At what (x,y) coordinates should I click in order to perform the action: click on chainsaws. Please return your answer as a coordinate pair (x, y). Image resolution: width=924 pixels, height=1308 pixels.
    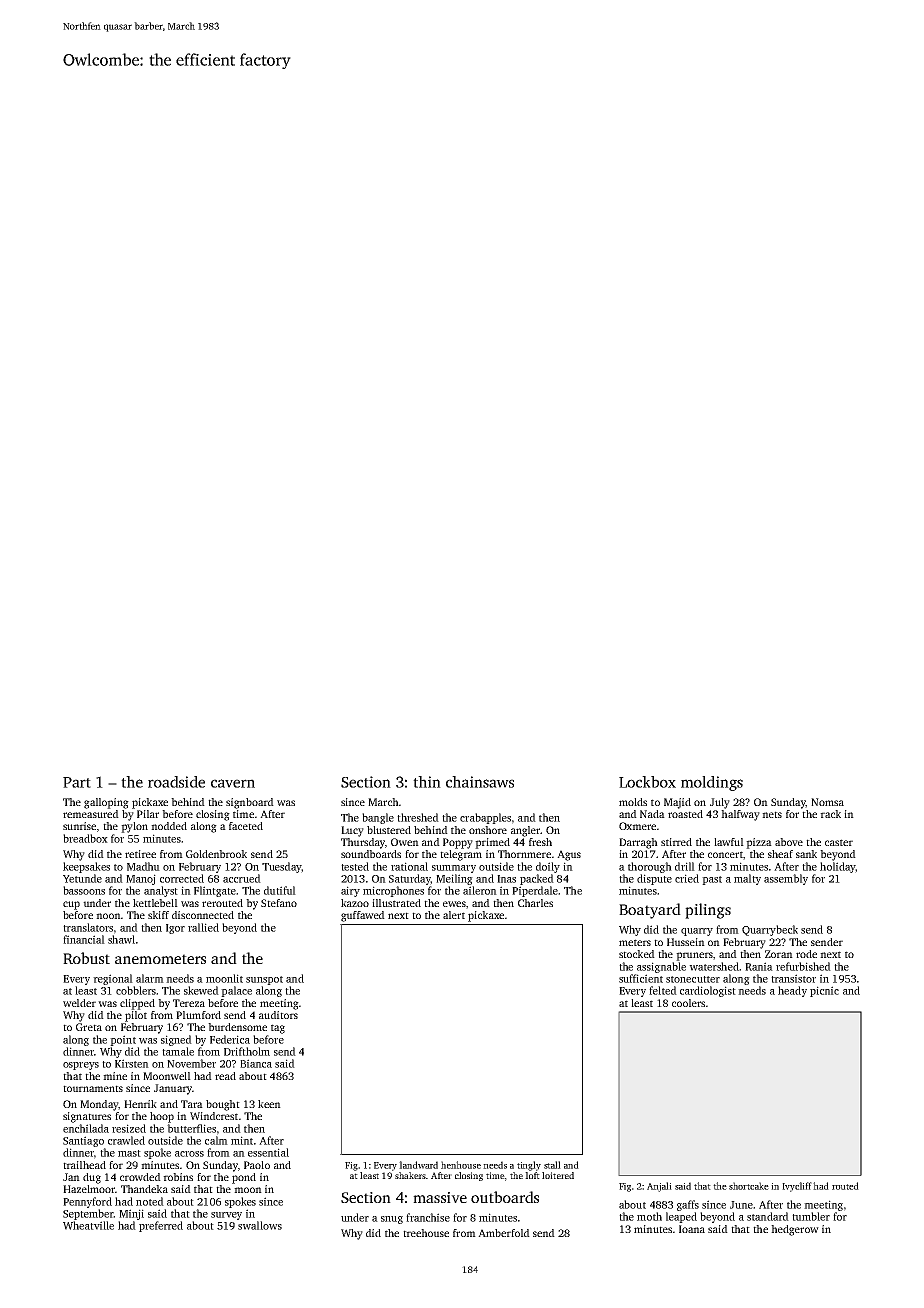
    Looking at the image, I should click on (480, 782).
